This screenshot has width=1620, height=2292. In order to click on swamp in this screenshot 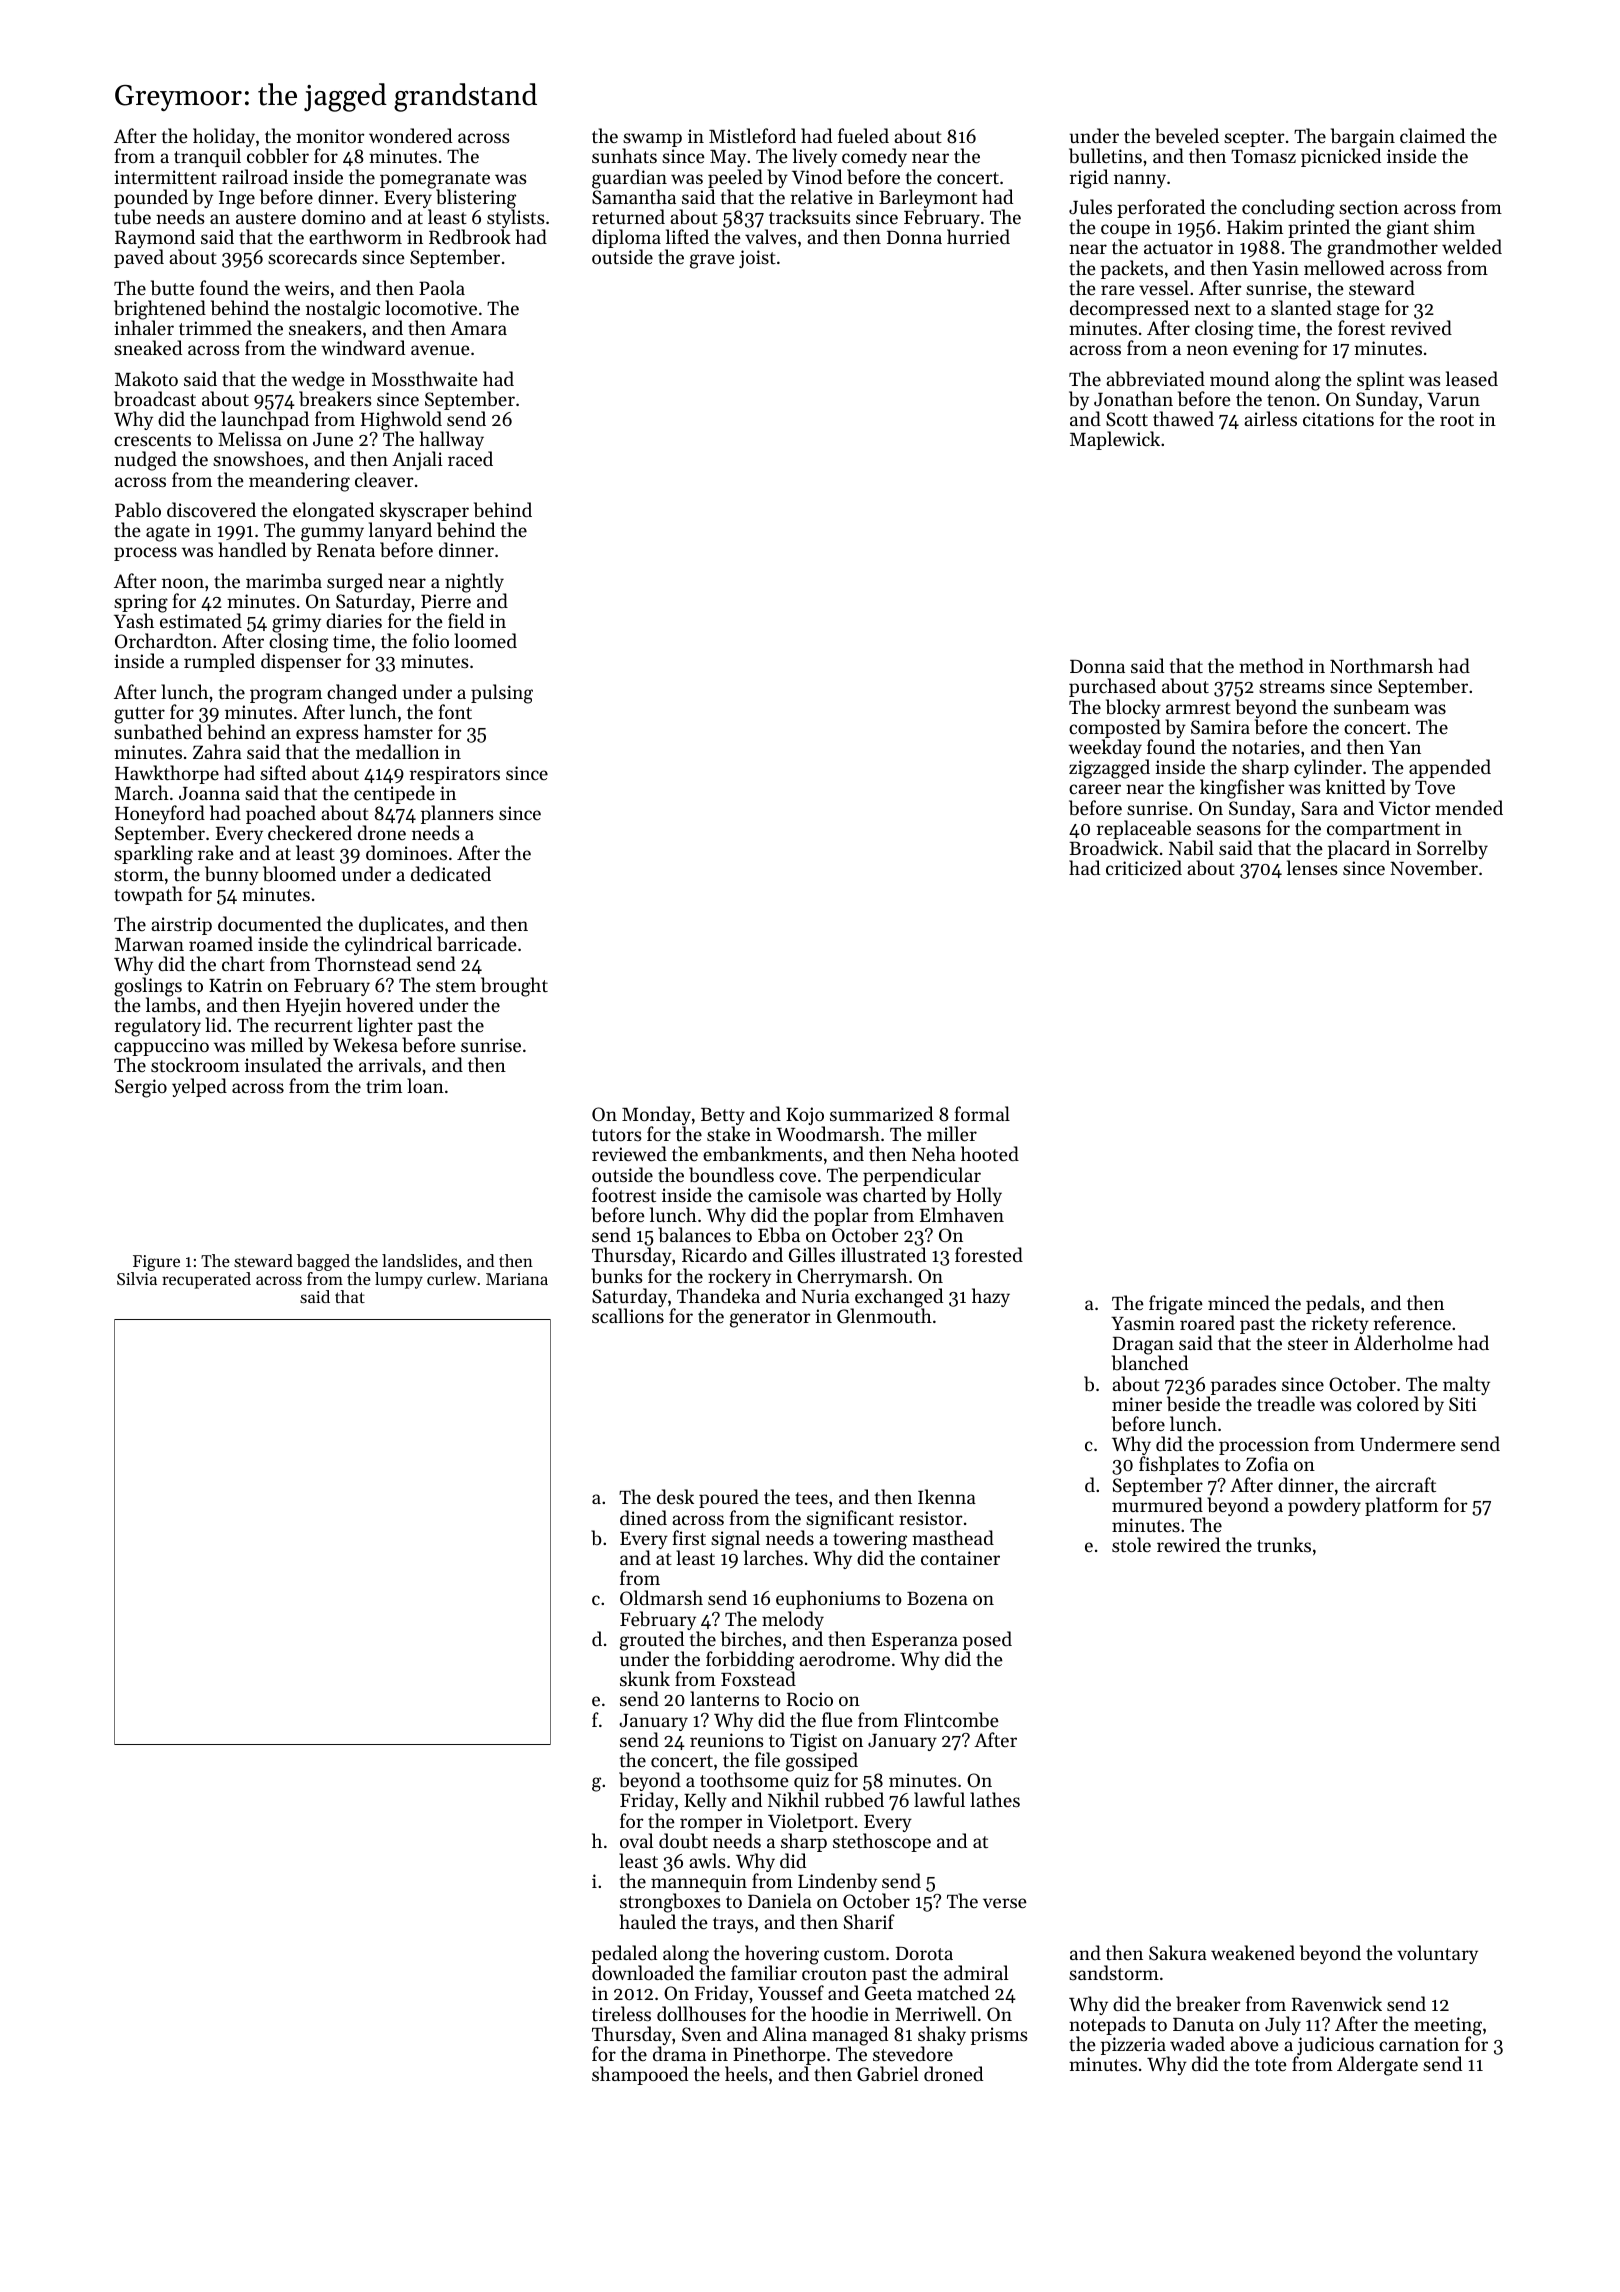, I will do `click(652, 141)`.
